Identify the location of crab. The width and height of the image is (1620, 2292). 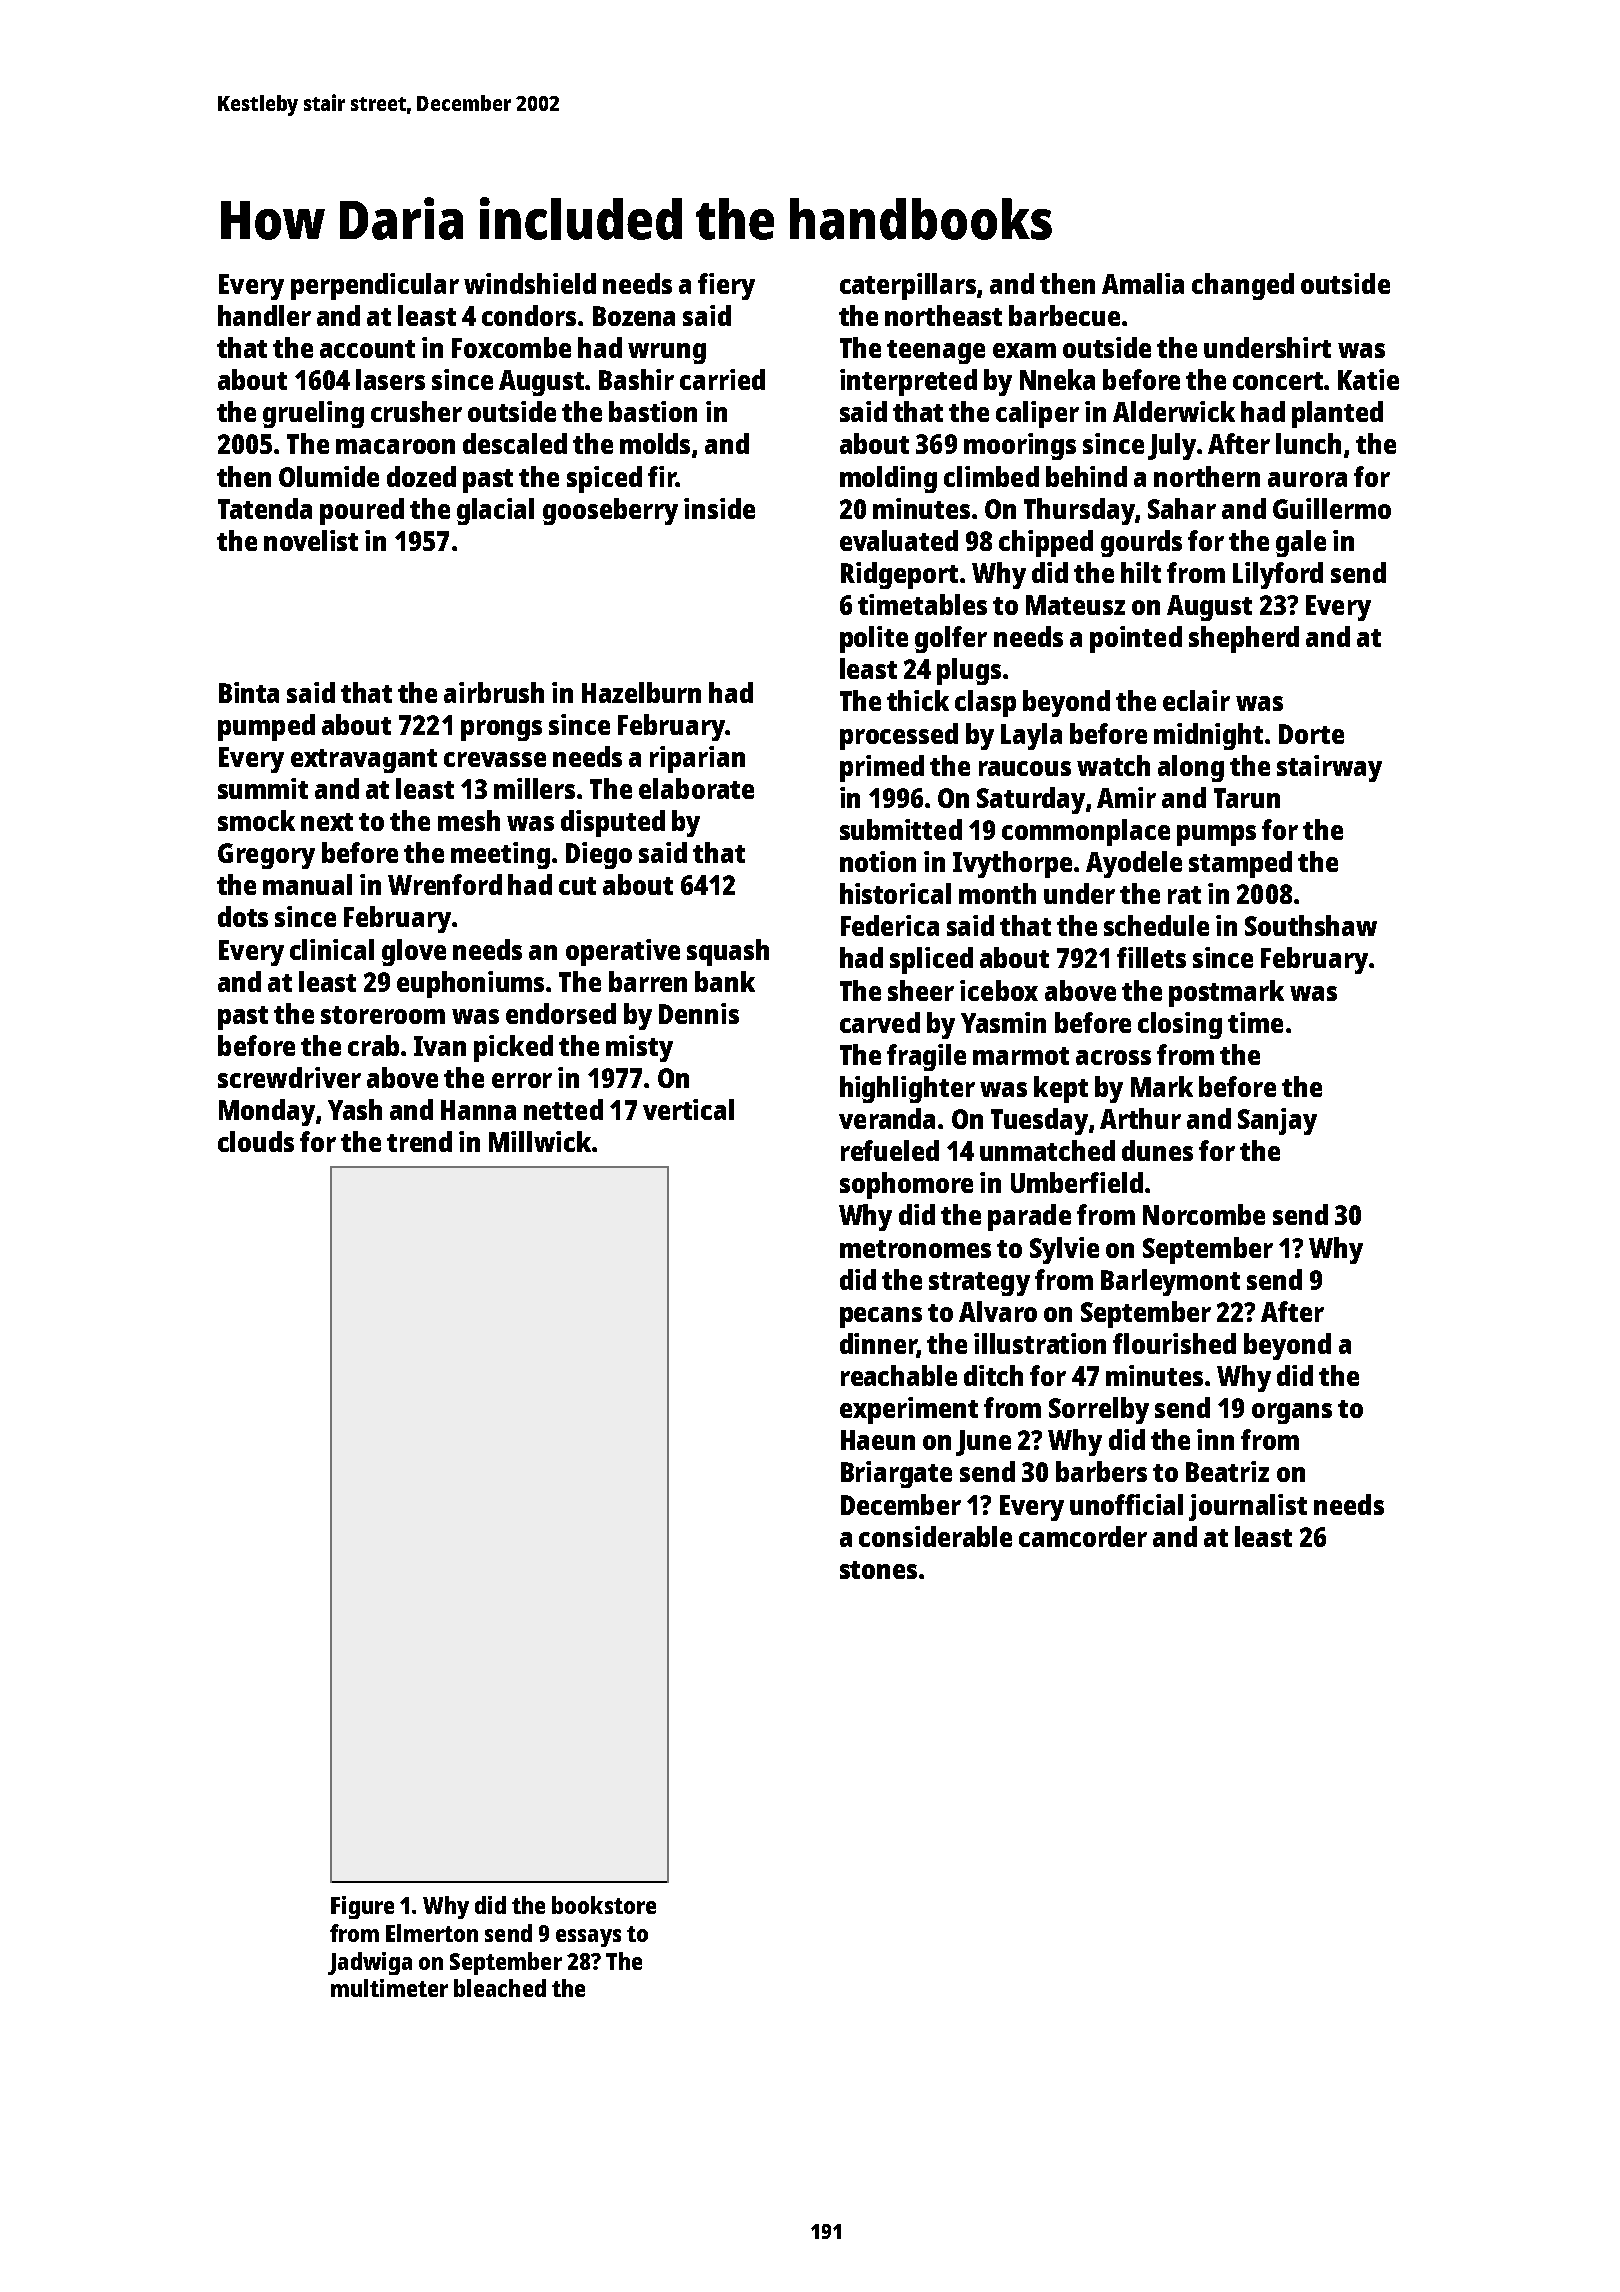
(373, 1045).
